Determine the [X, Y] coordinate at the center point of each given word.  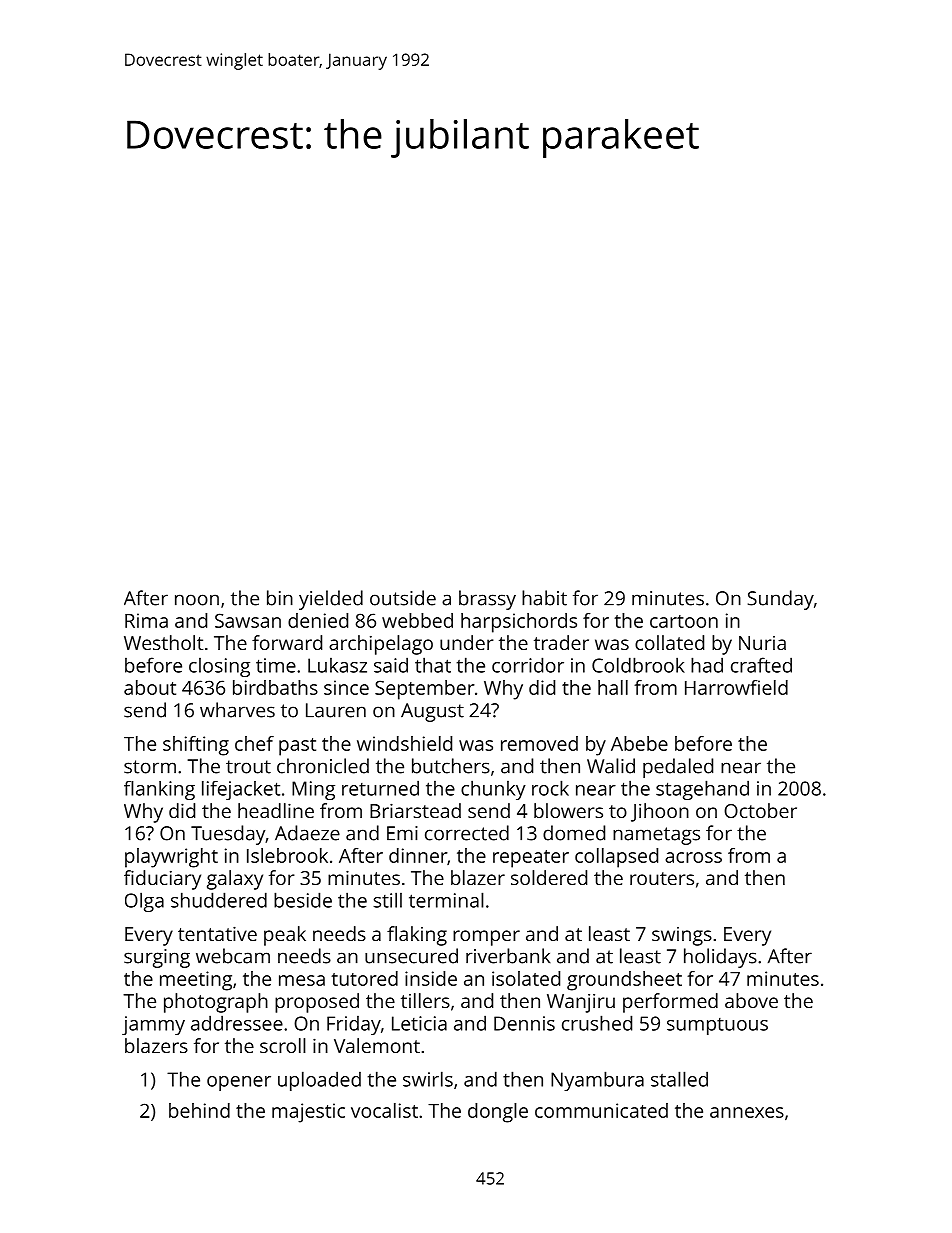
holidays [720, 958]
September [425, 690]
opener [239, 1083]
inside [431, 978]
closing [219, 667]
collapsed [616, 858]
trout [248, 767]
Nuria [762, 643]
